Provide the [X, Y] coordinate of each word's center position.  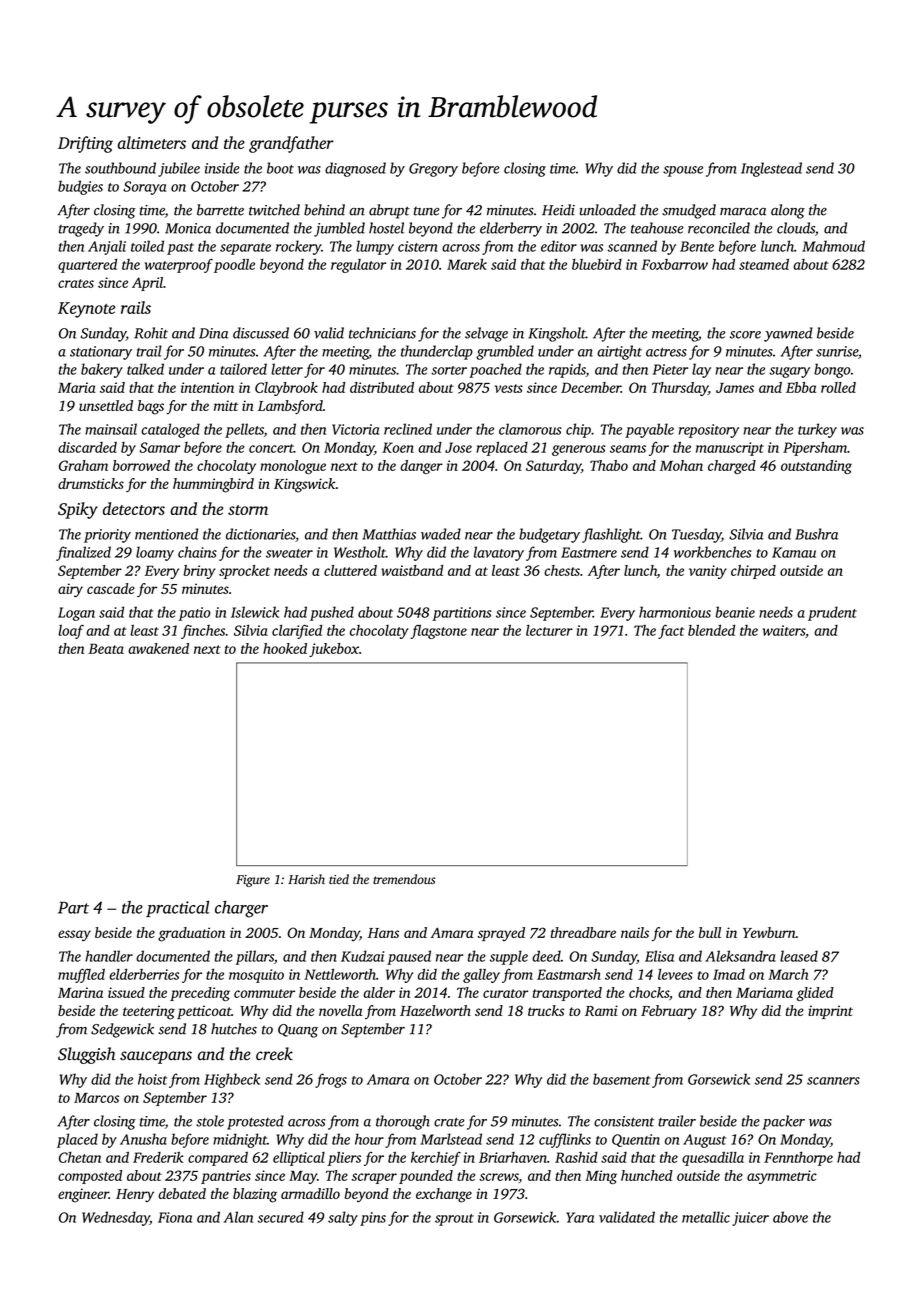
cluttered [350, 570]
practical [177, 909]
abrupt [389, 211]
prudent [832, 613]
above [790, 1217]
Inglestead [771, 169]
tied [339, 879]
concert [271, 448]
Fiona [175, 1217]
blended [711, 630]
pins [373, 1219]
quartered [87, 266]
